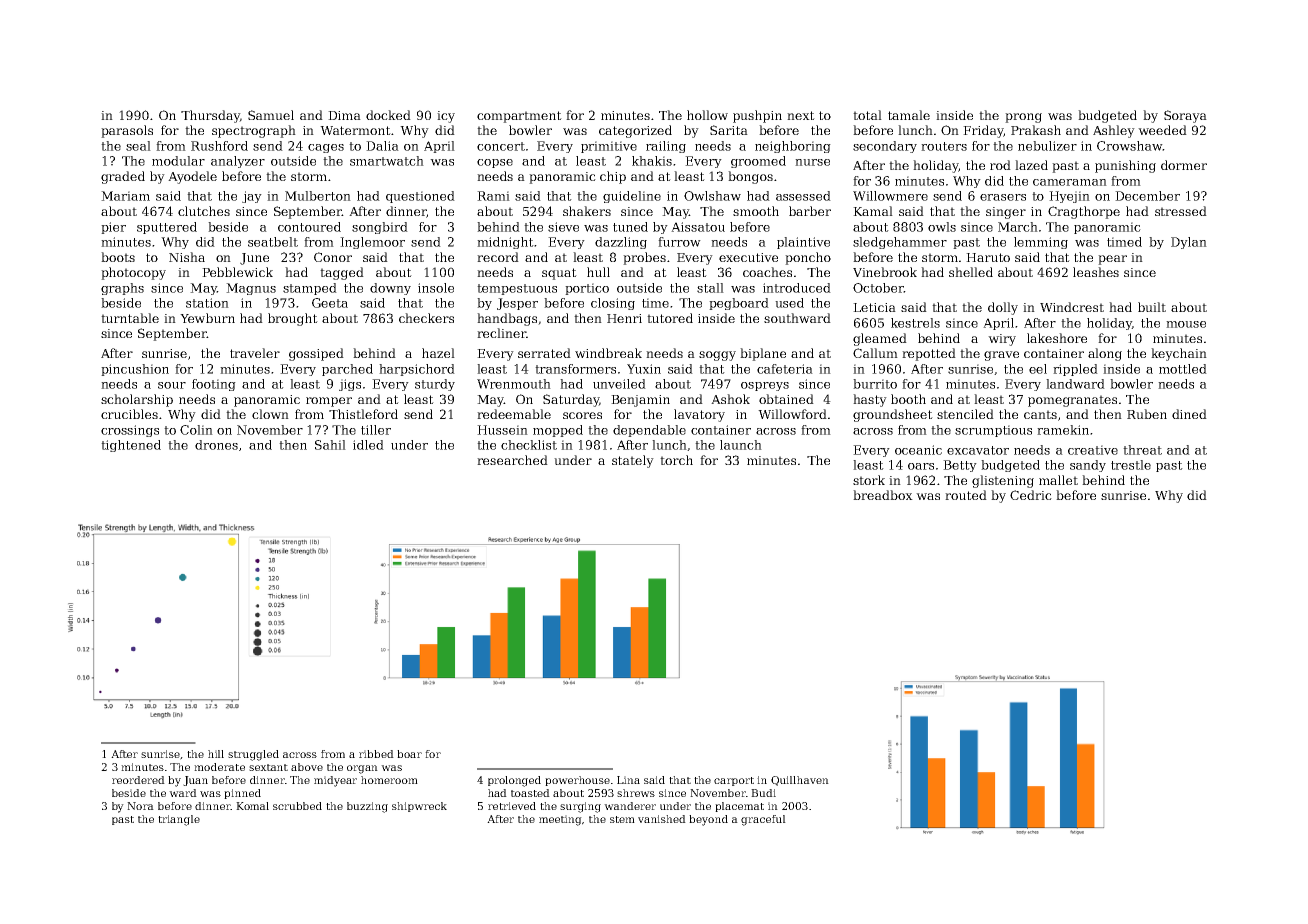  I want to click on drones, so click(216, 445).
